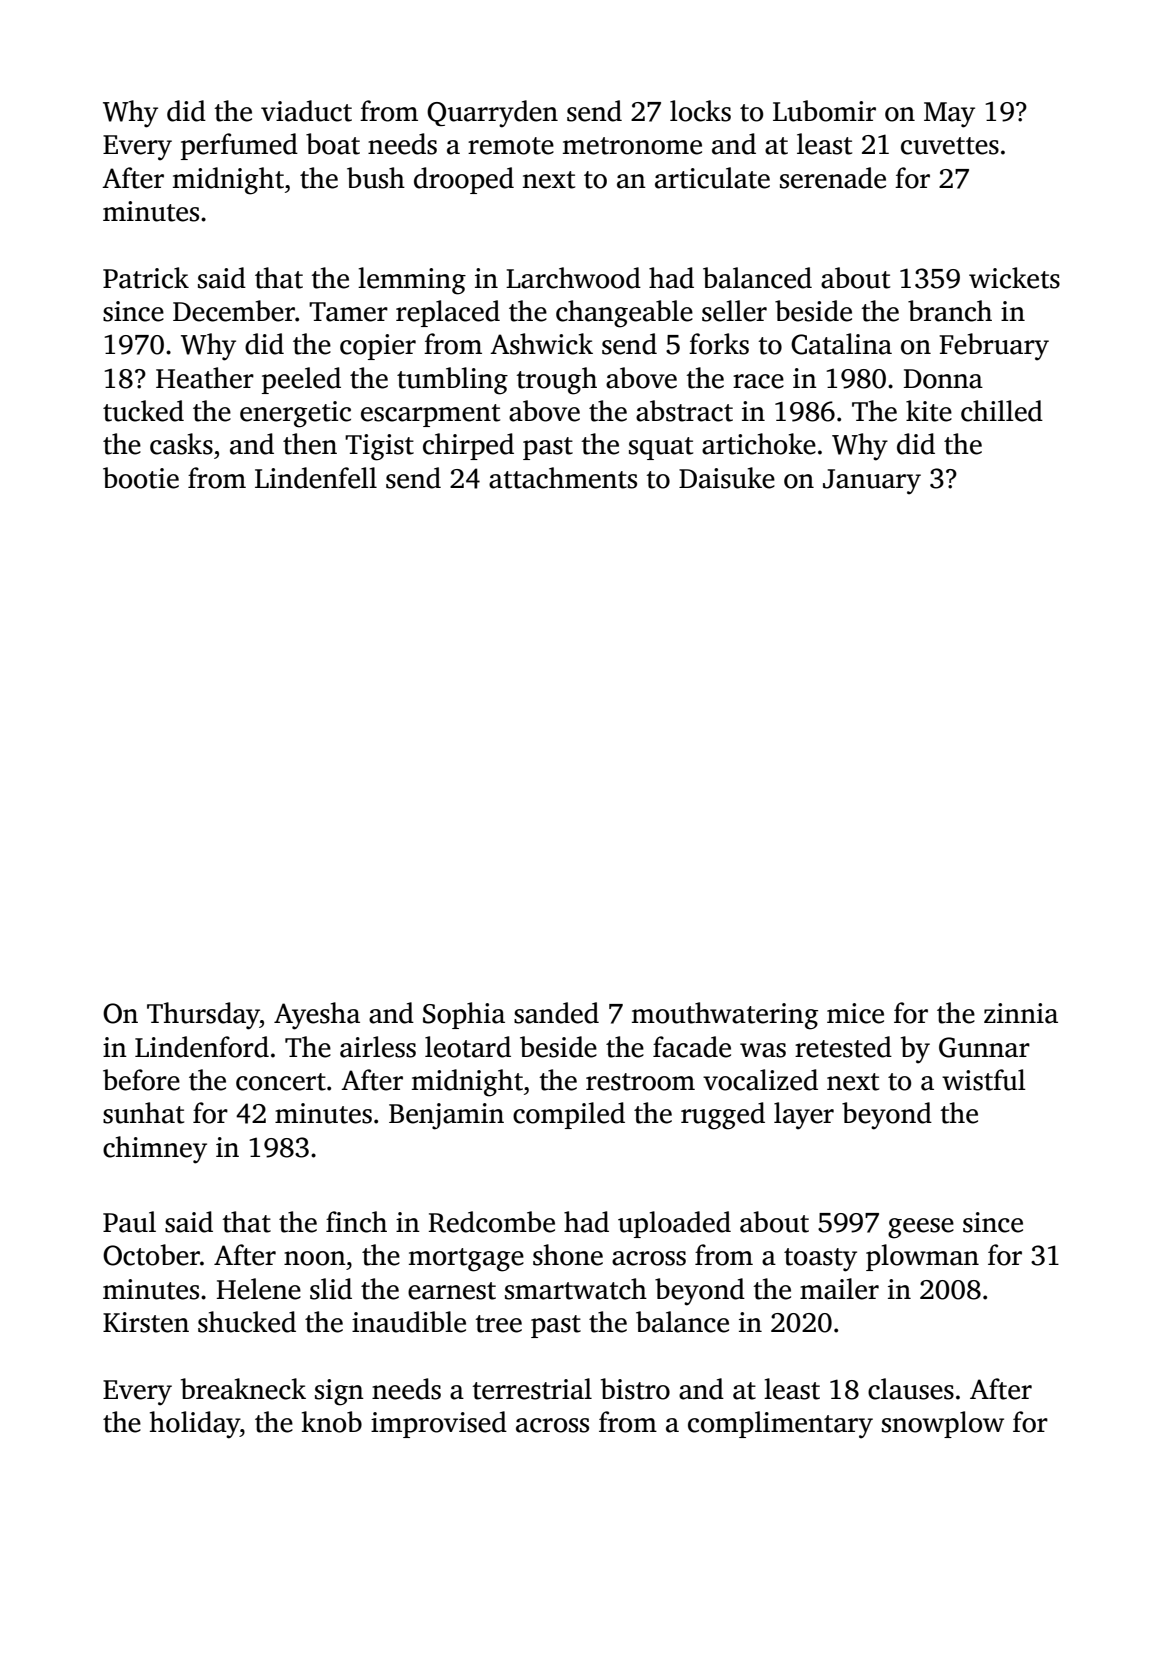  I want to click on Larchwood, so click(573, 278).
